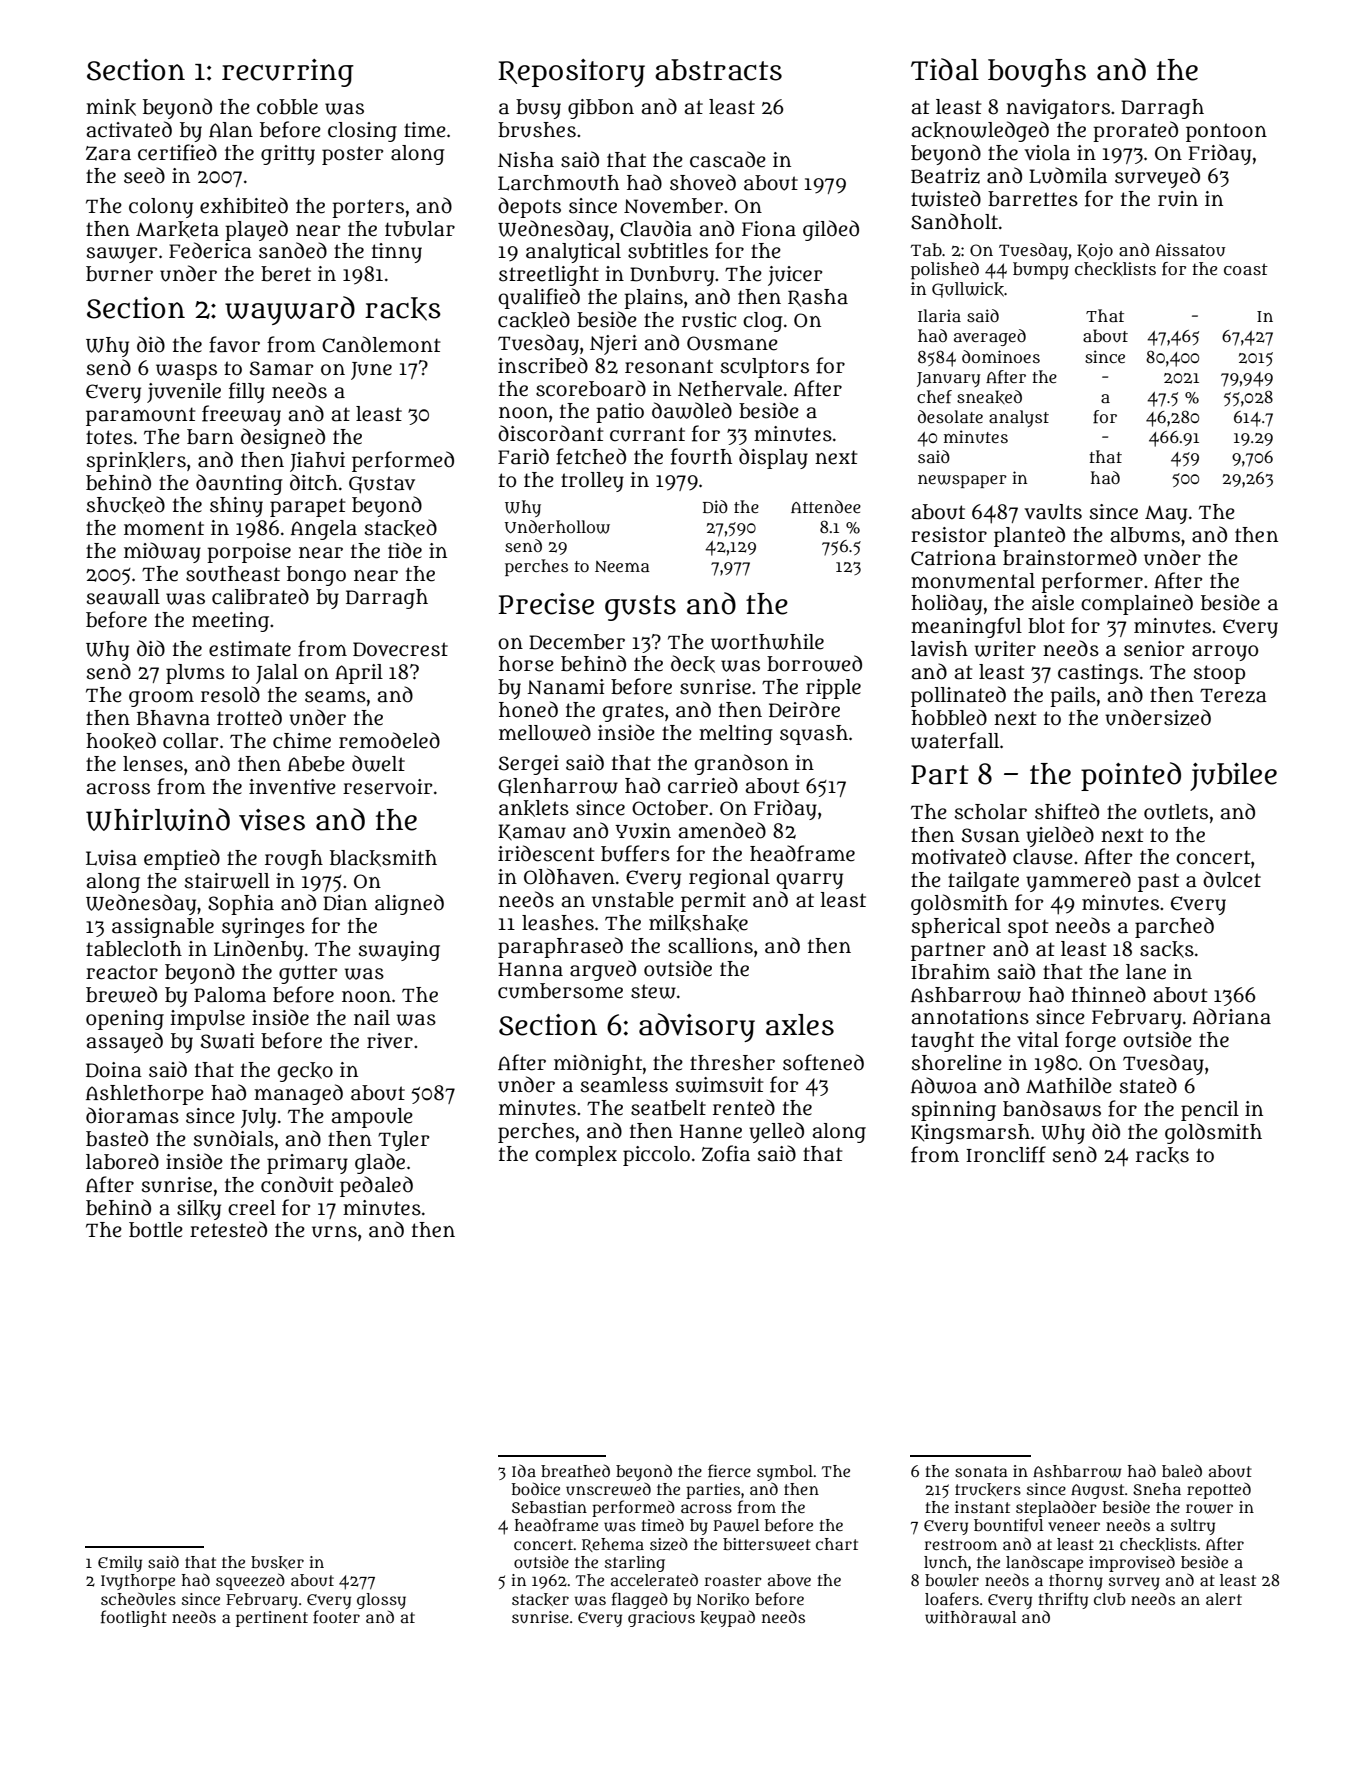  What do you see at coordinates (1190, 250) in the page?
I see `Aissatou` at bounding box center [1190, 250].
